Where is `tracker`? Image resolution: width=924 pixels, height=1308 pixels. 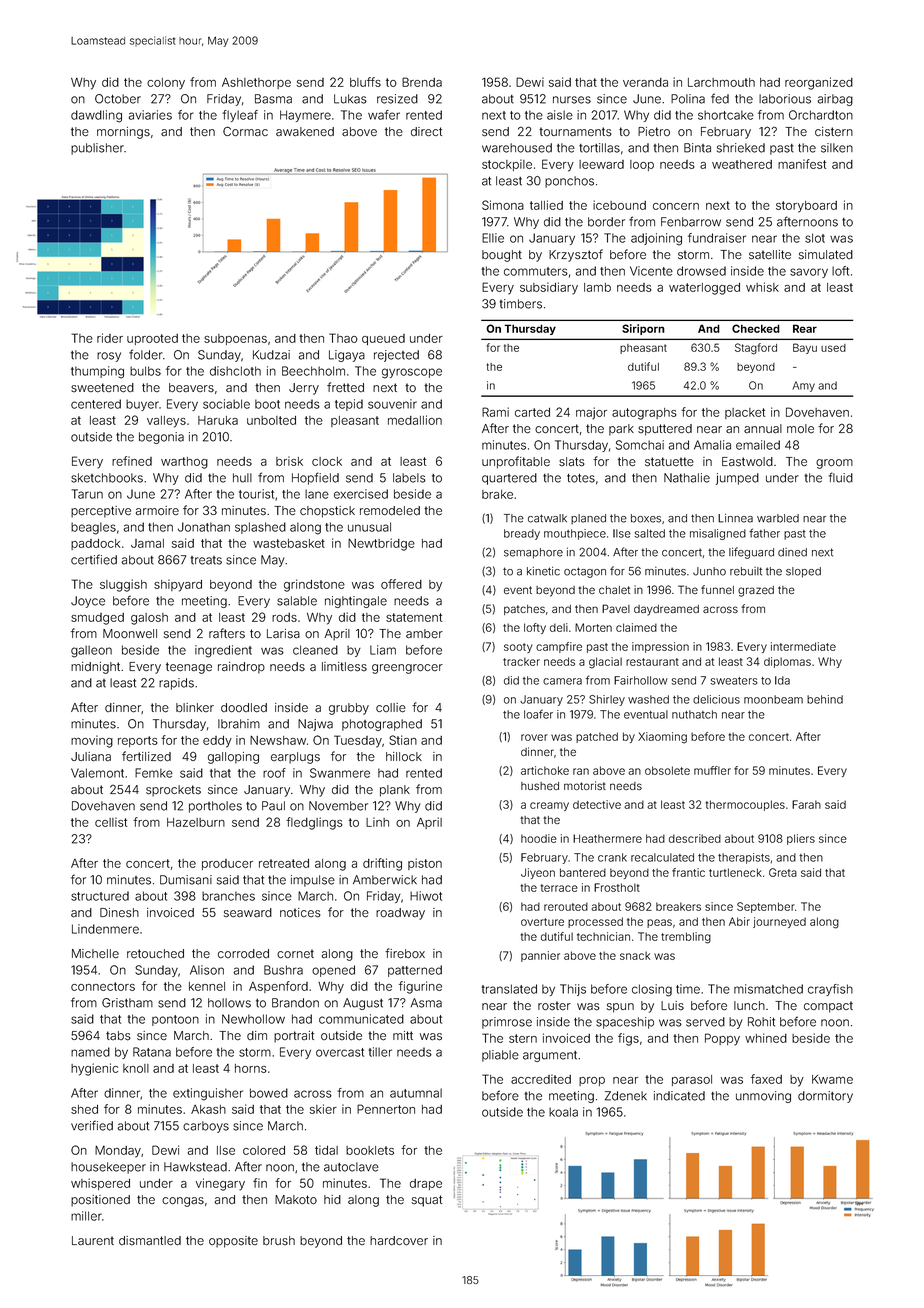 tracker is located at coordinates (521, 661).
